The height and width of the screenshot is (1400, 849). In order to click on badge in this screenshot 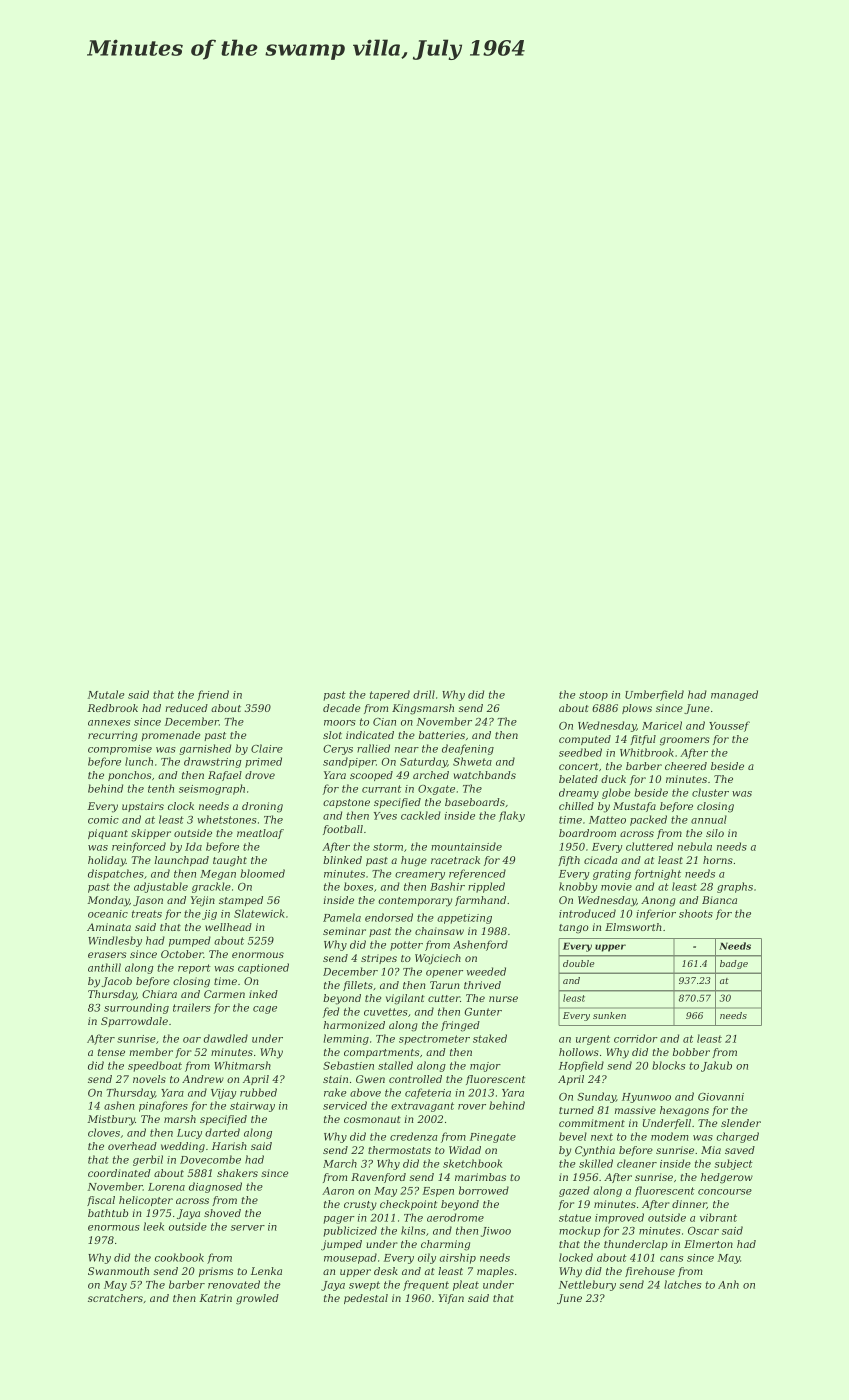, I will do `click(734, 964)`.
